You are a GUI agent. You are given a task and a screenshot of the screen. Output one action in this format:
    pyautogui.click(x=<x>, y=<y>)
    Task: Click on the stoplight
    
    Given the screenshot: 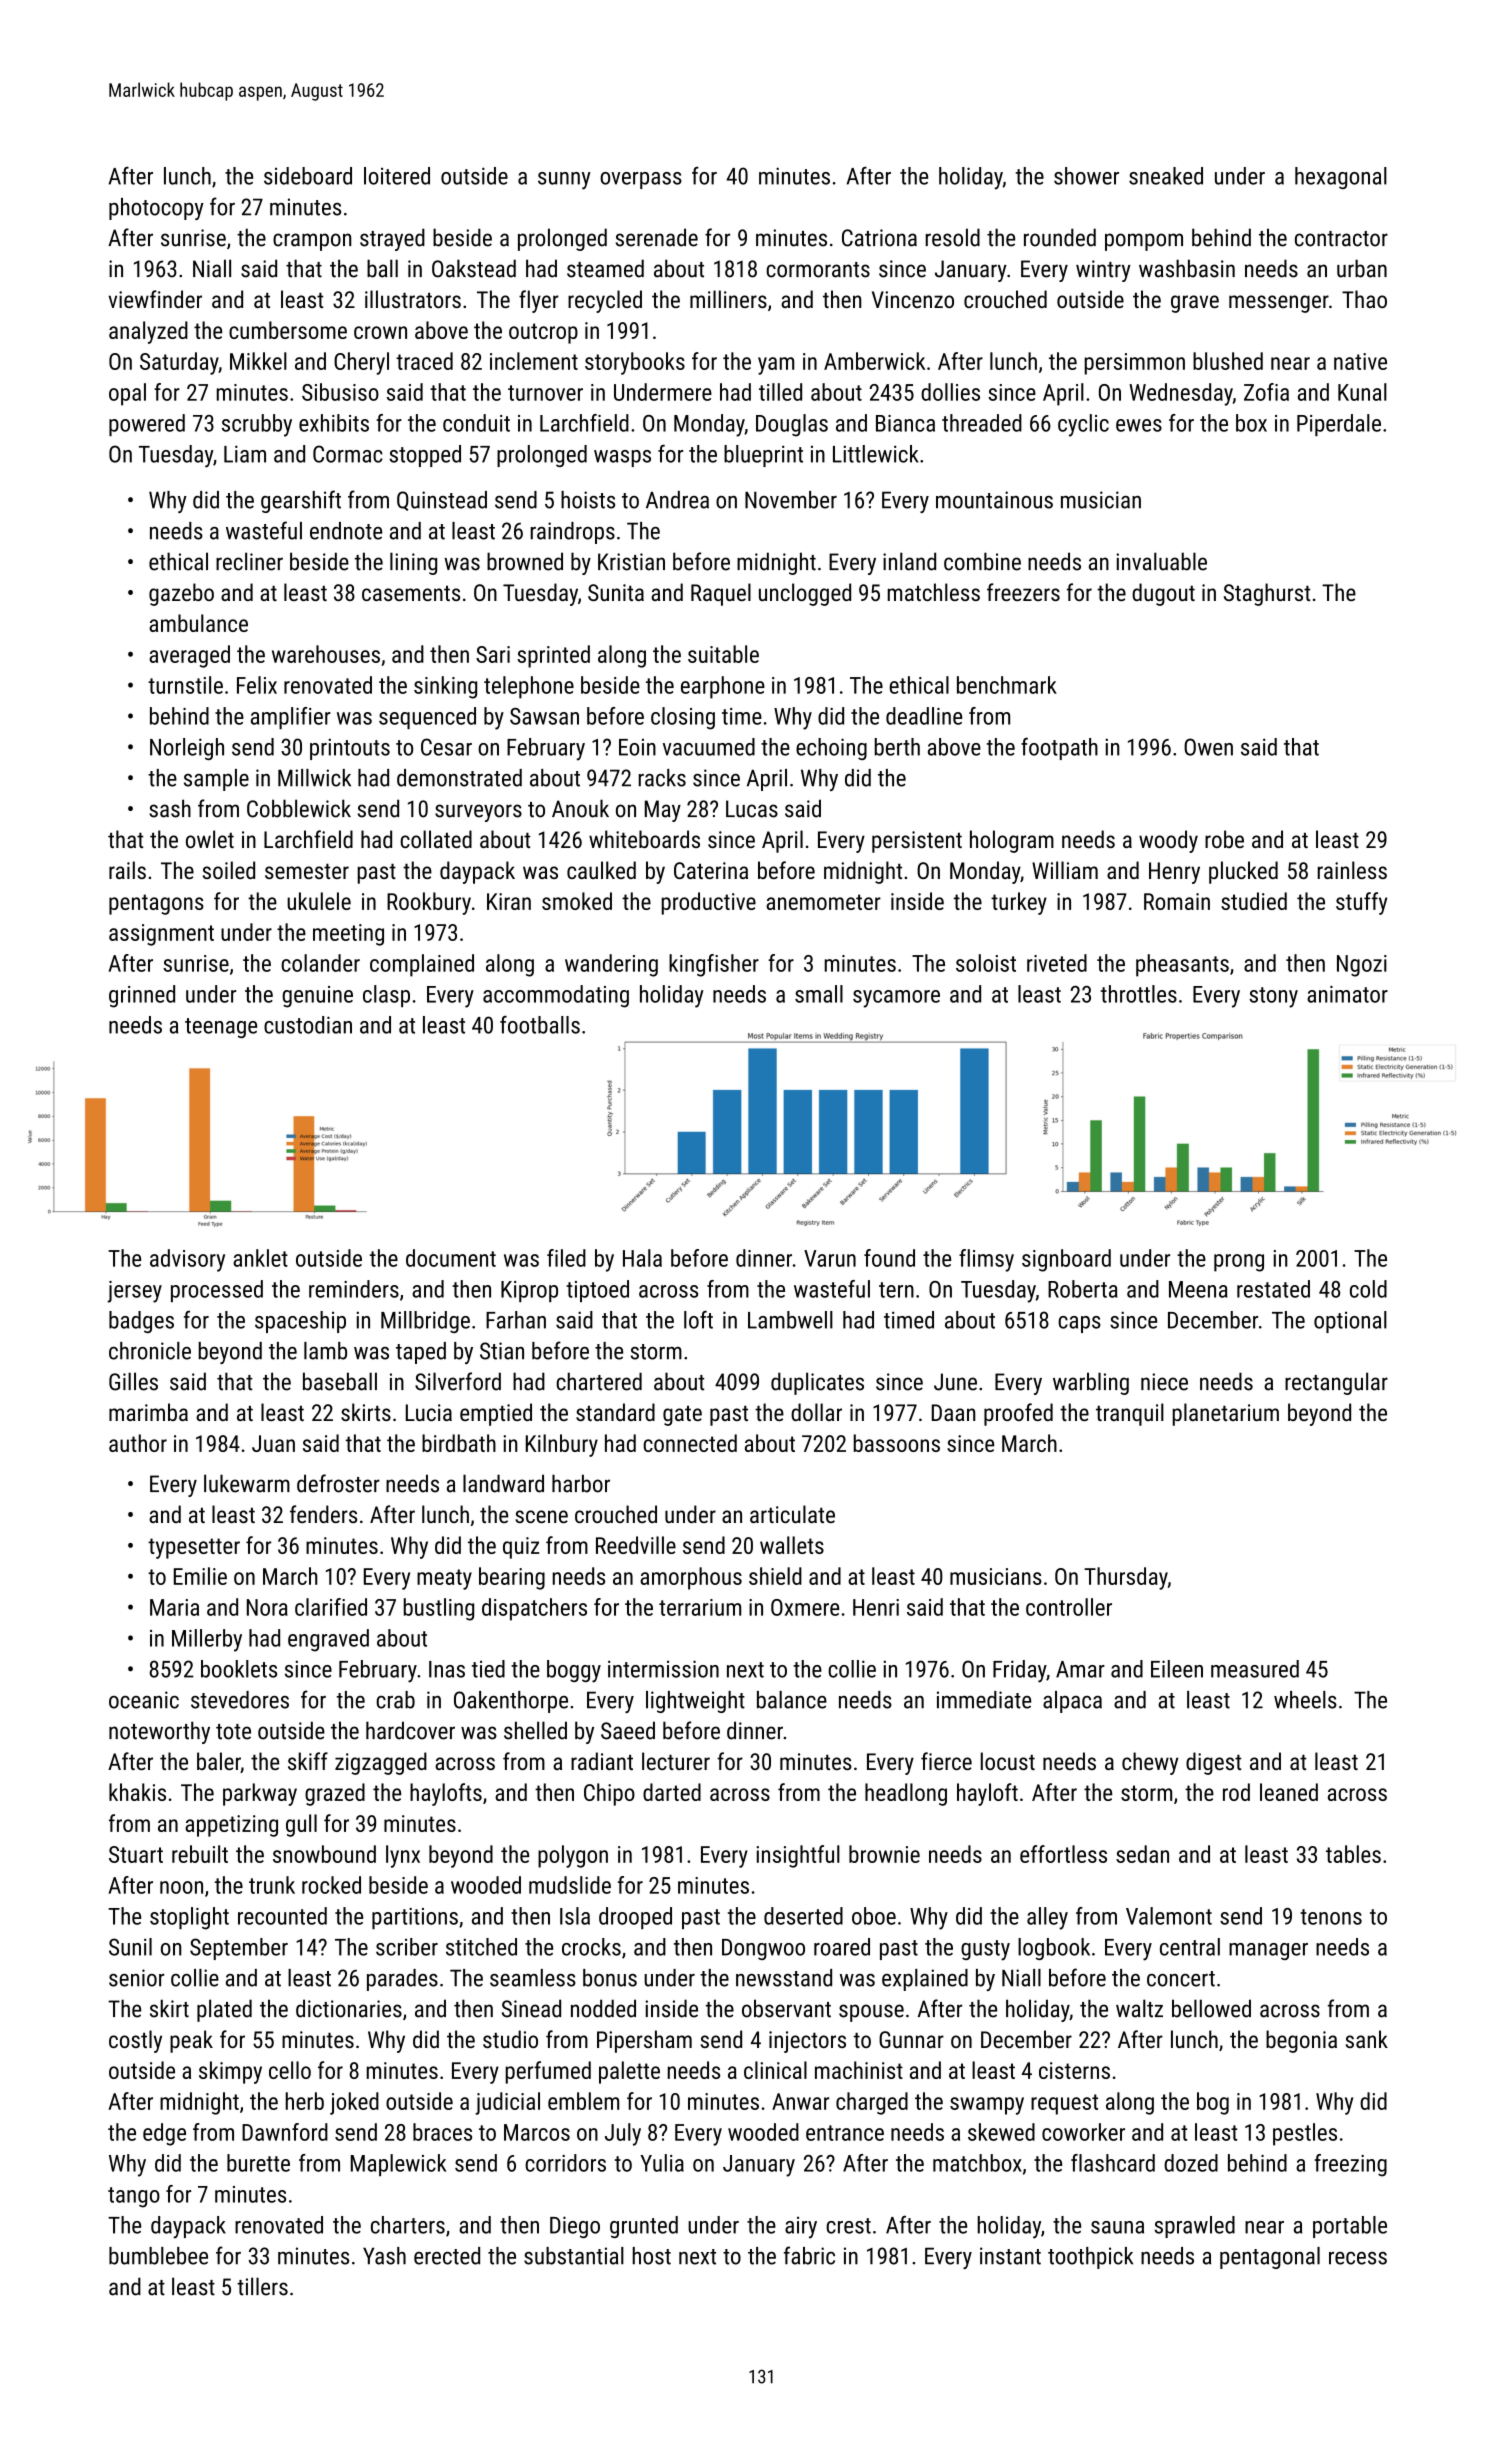 What is the action you would take?
    pyautogui.click(x=189, y=1918)
